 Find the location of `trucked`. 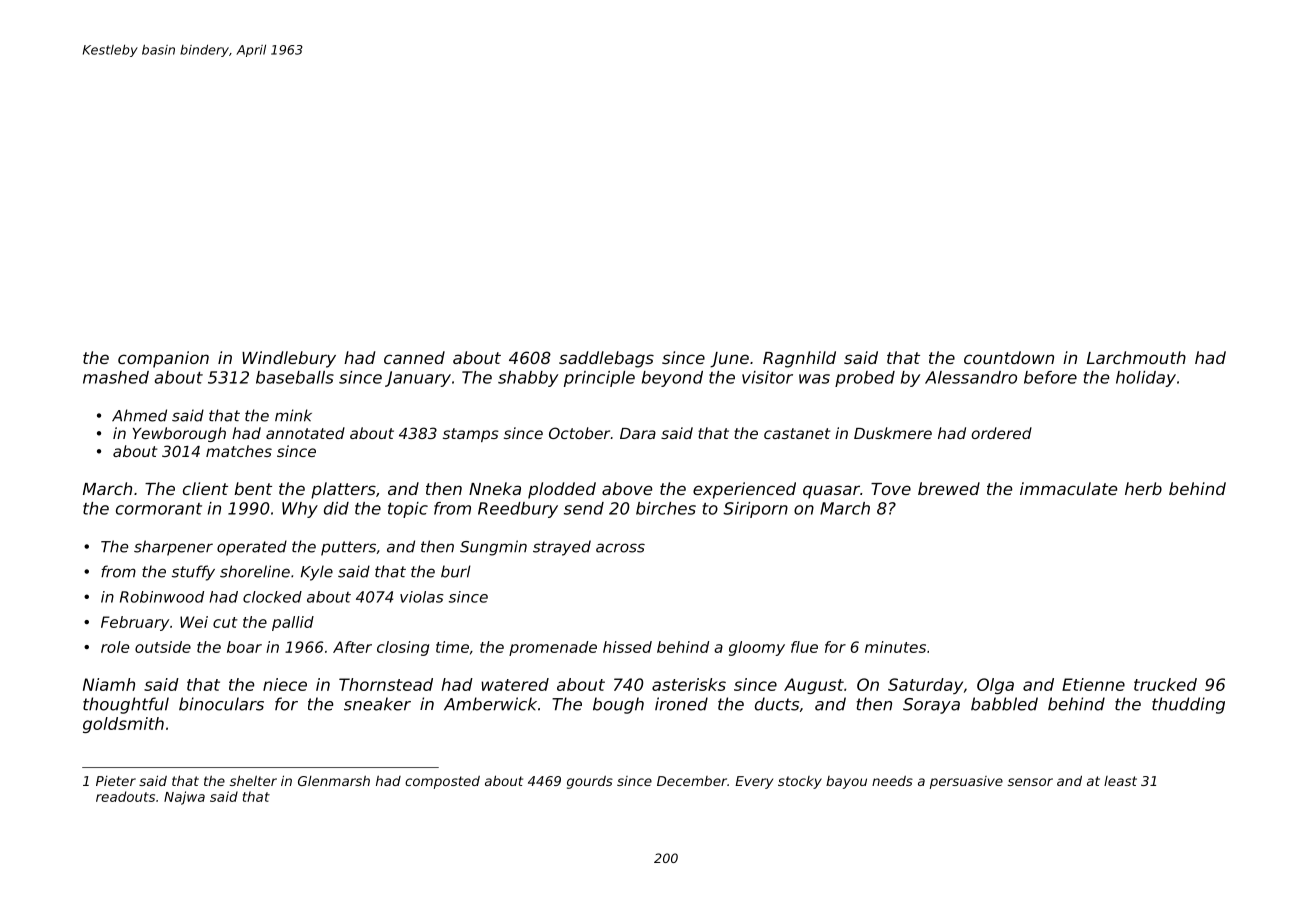

trucked is located at coordinates (1165, 684).
